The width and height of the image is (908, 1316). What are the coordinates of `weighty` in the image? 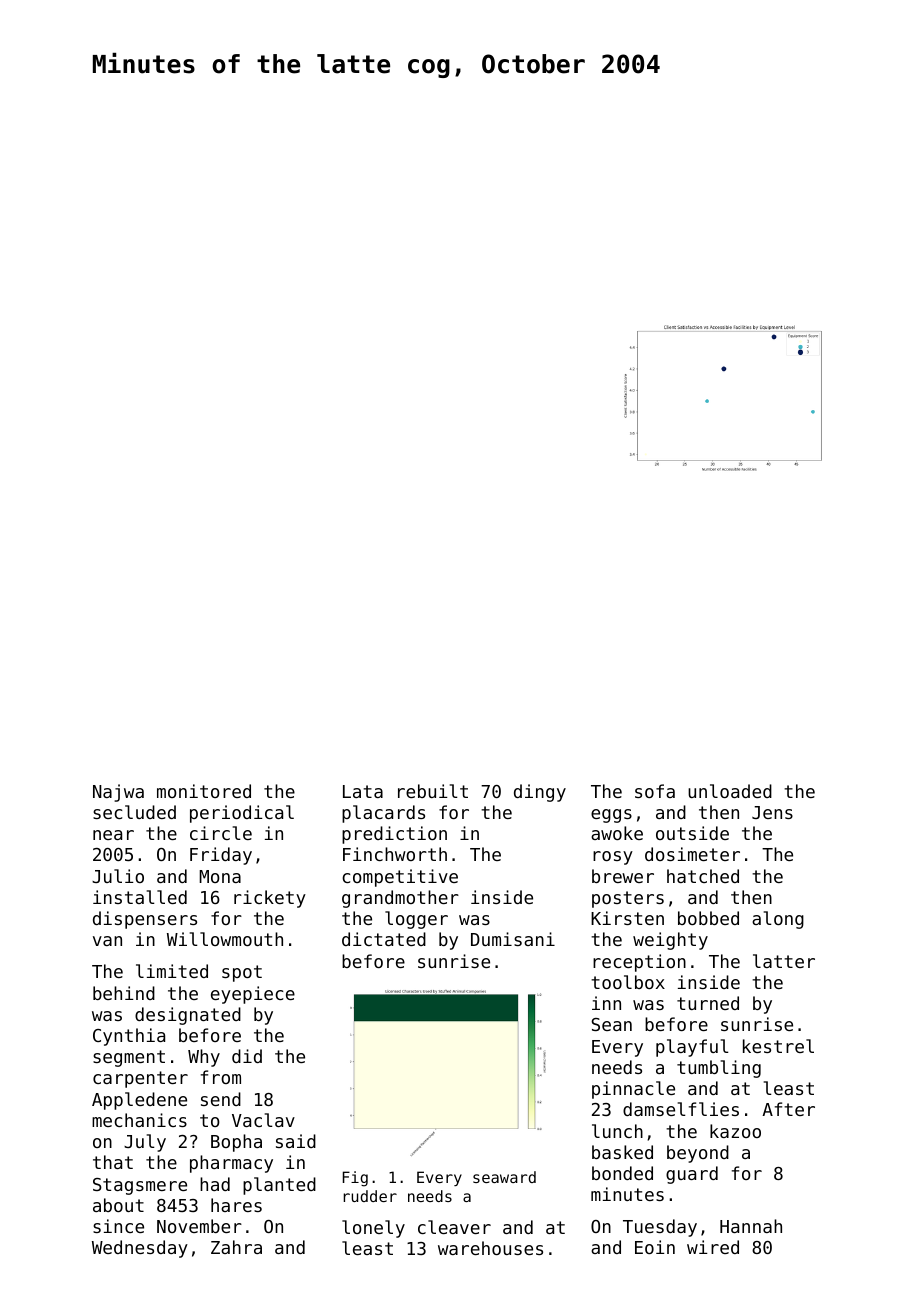 It's located at (670, 941).
